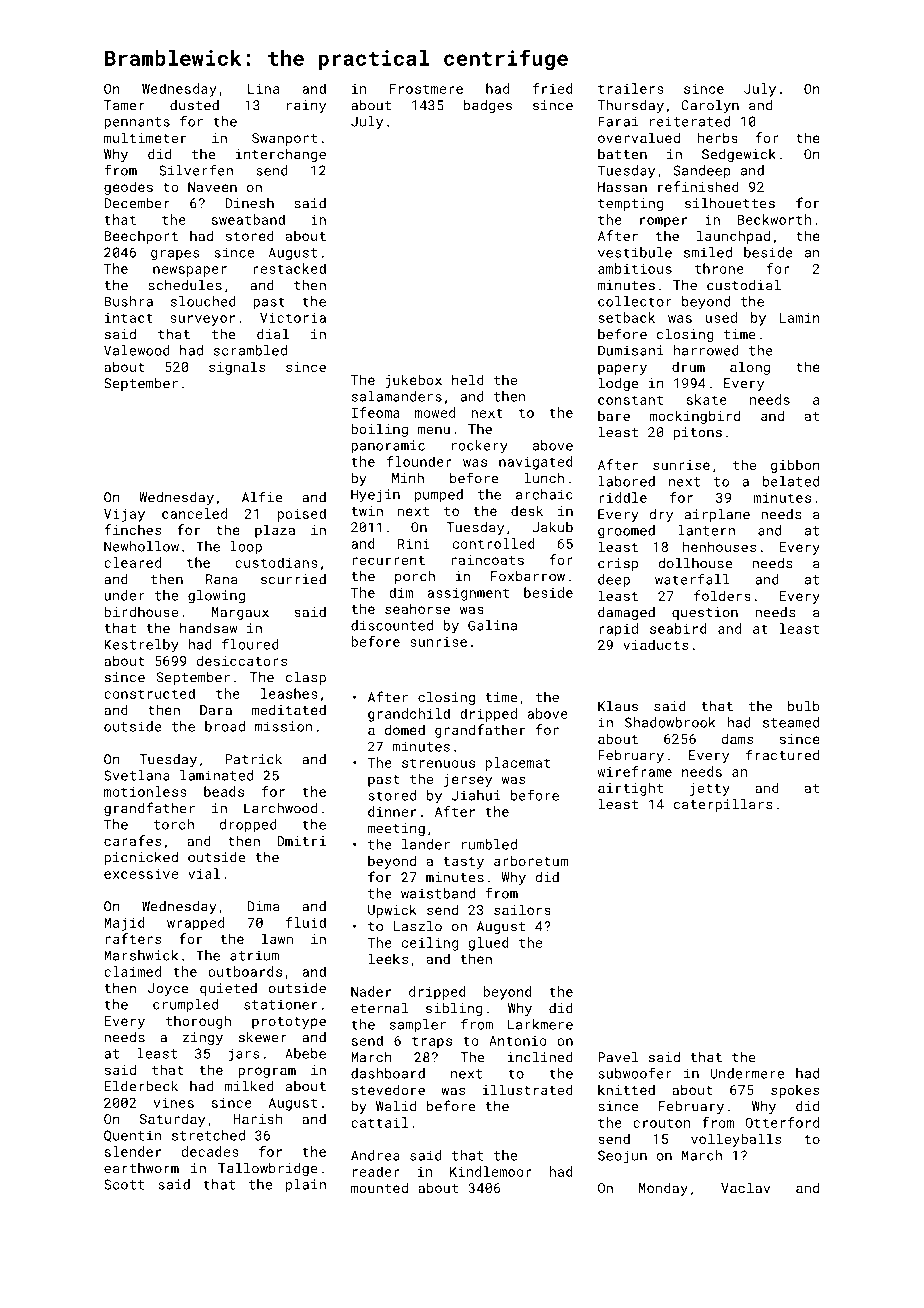 This image has width=924, height=1308. What do you see at coordinates (518, 764) in the image?
I see `placemat` at bounding box center [518, 764].
